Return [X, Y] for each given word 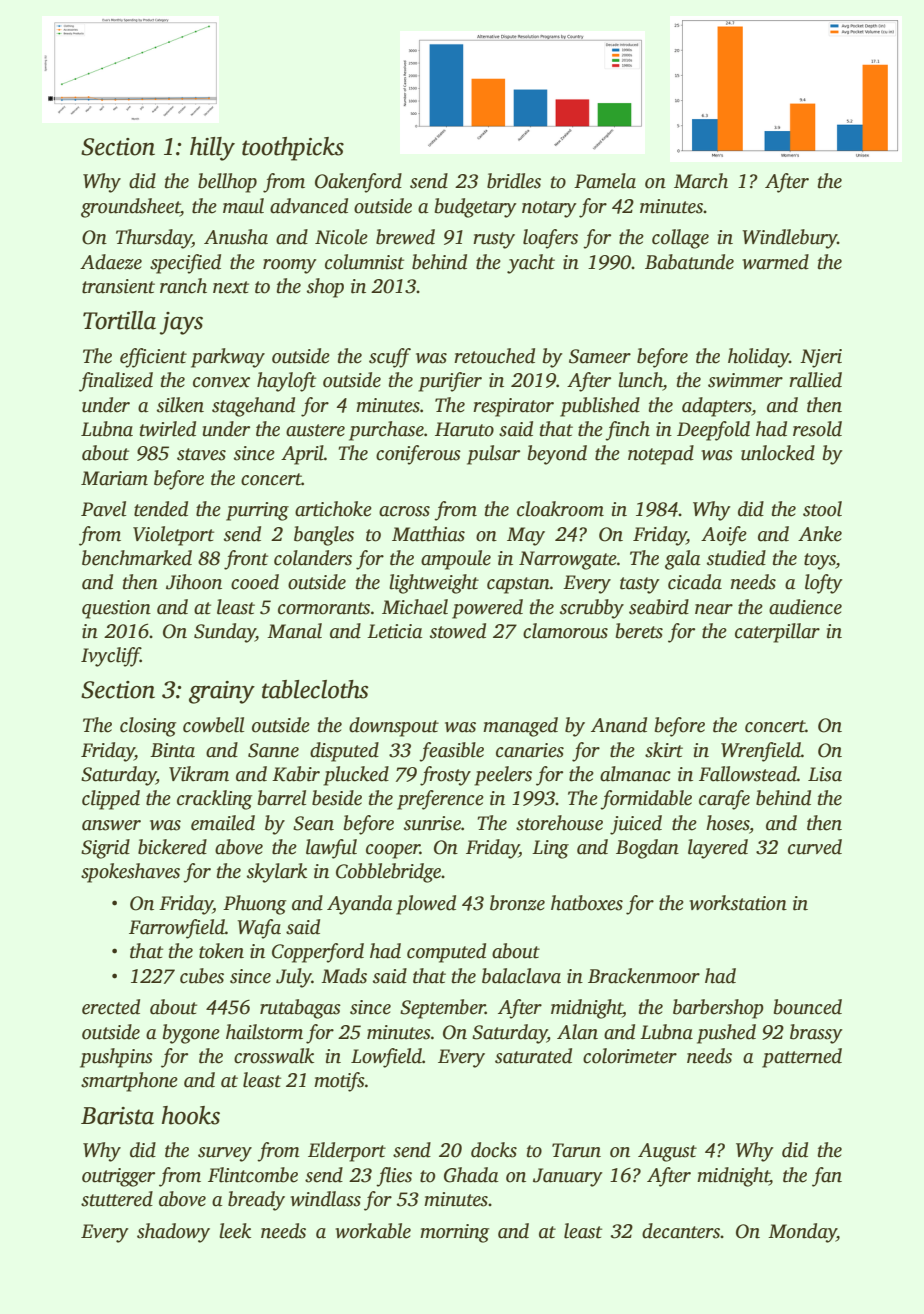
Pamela [605, 181]
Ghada [471, 1175]
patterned [802, 1058]
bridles [514, 181]
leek [235, 1231]
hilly [212, 149]
